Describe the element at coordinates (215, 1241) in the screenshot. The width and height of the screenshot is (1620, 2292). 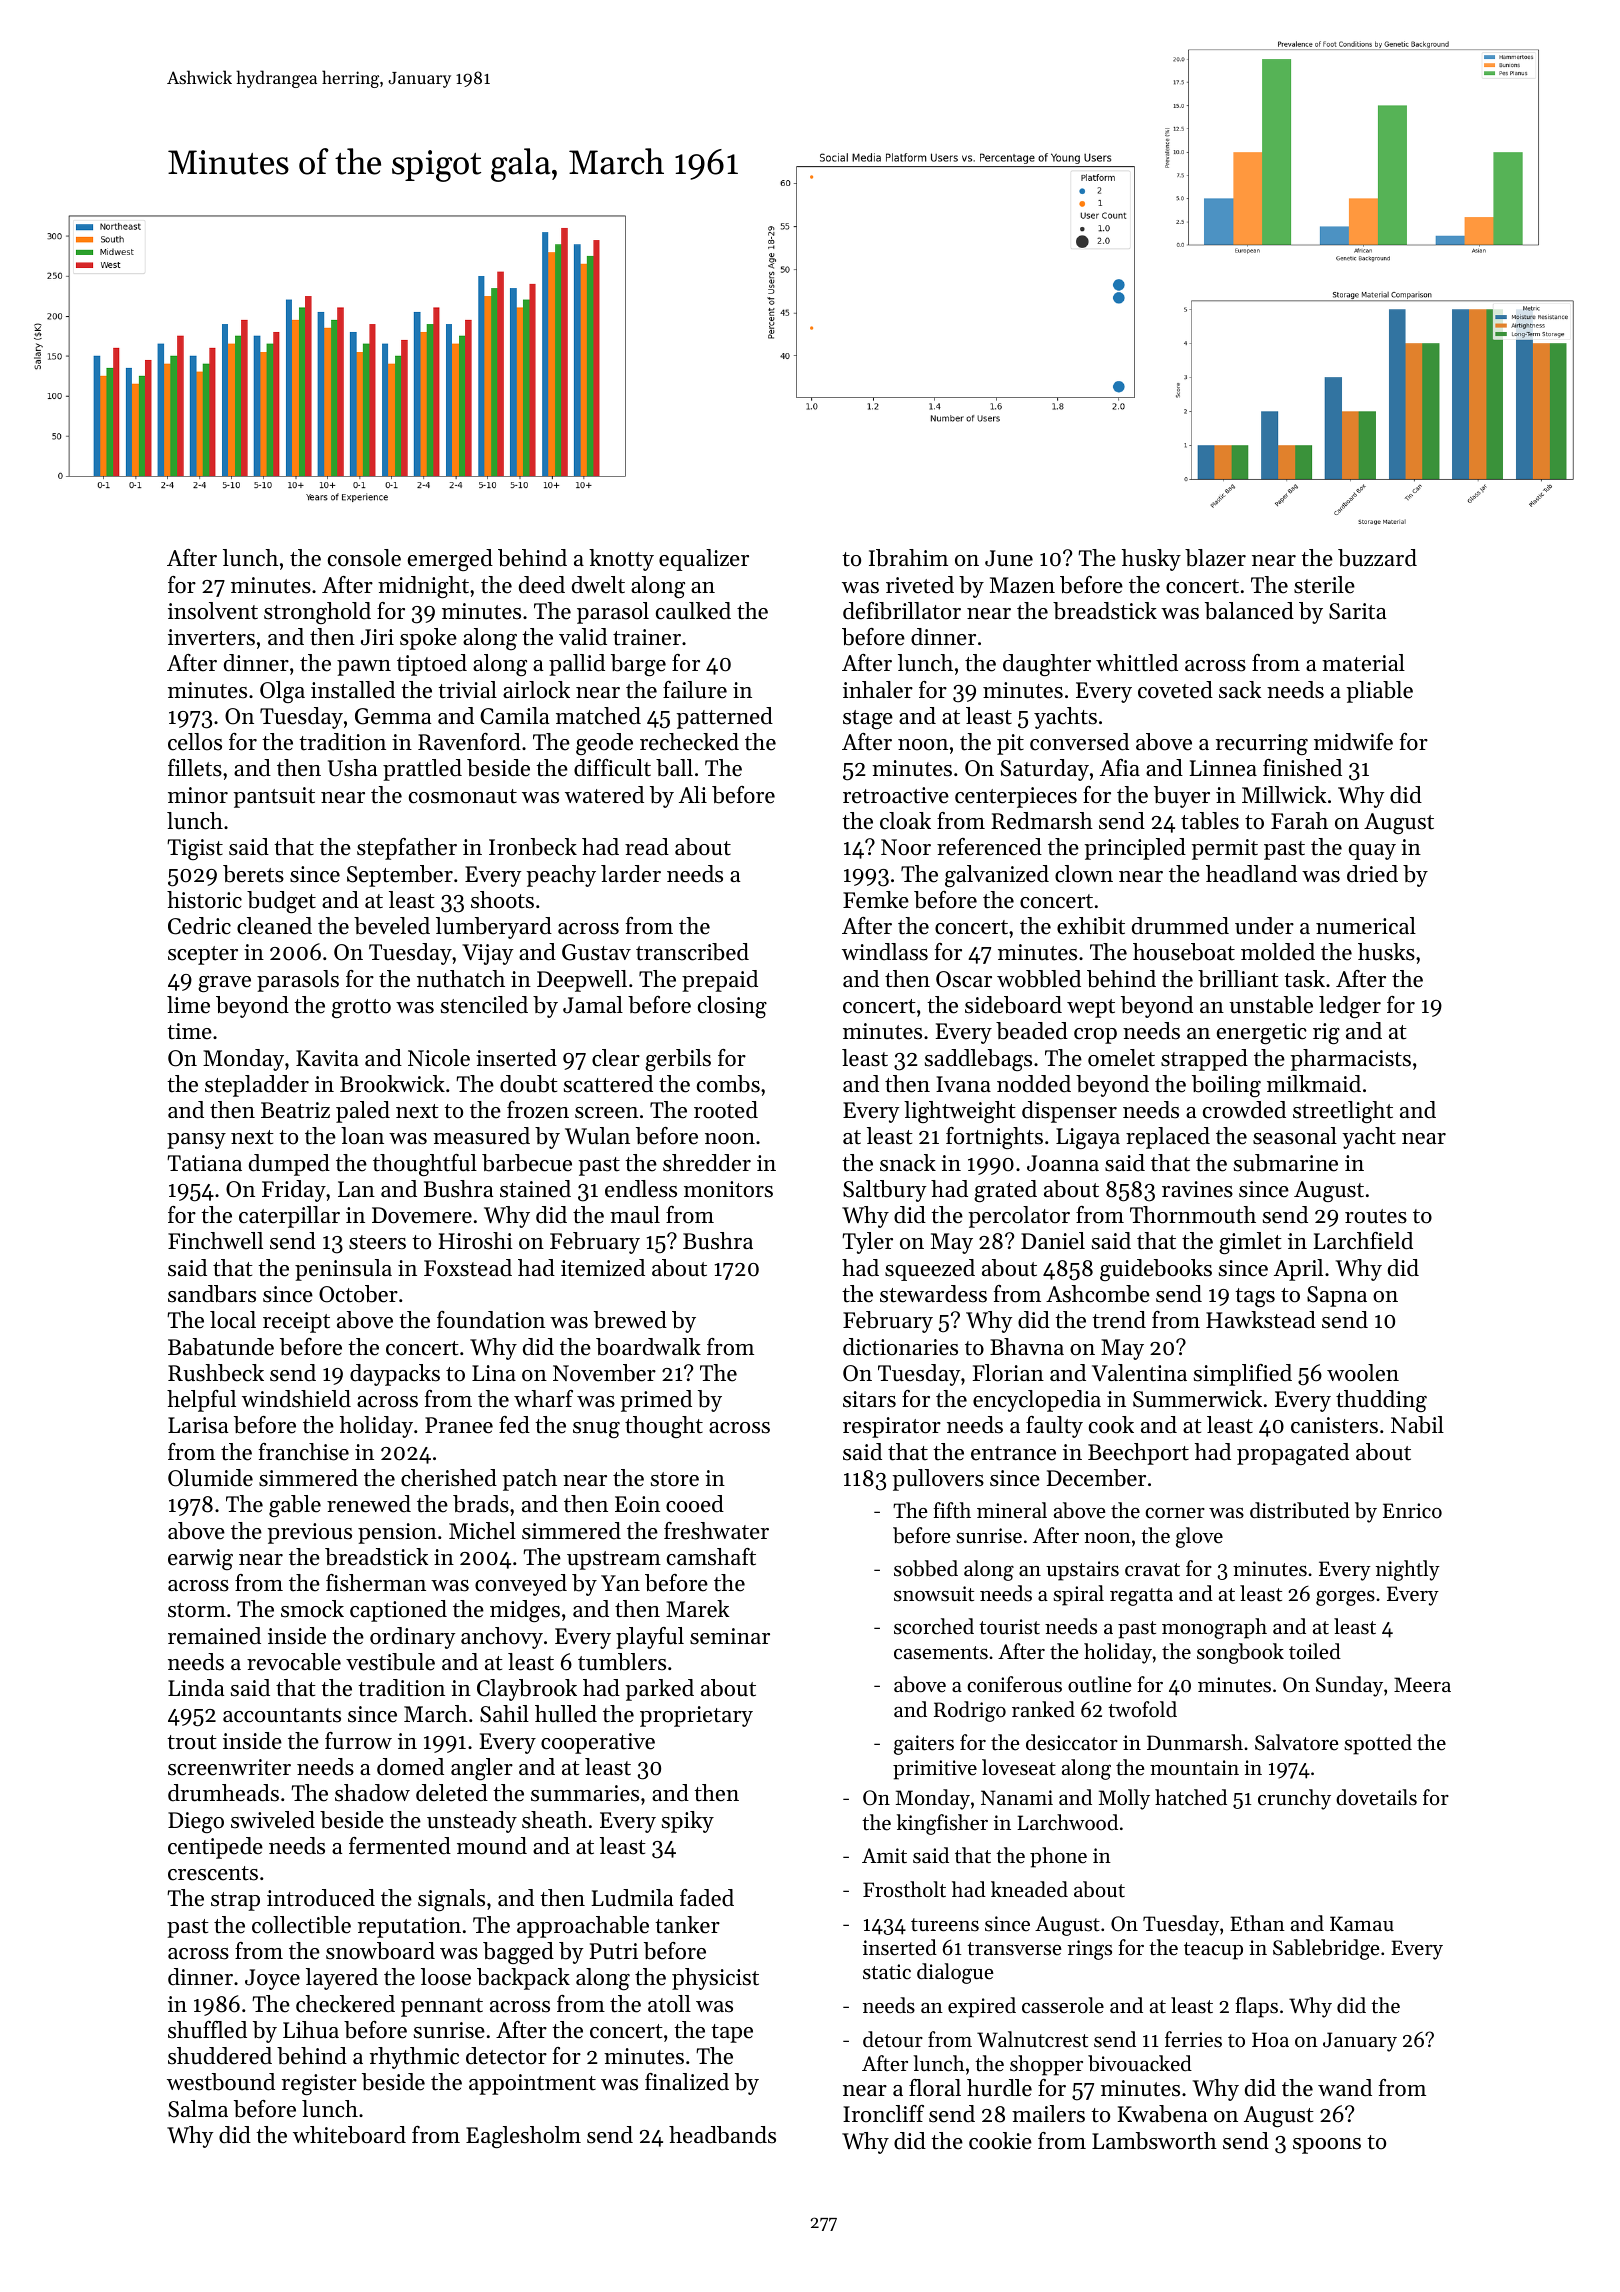
I see `Finchwell` at that location.
